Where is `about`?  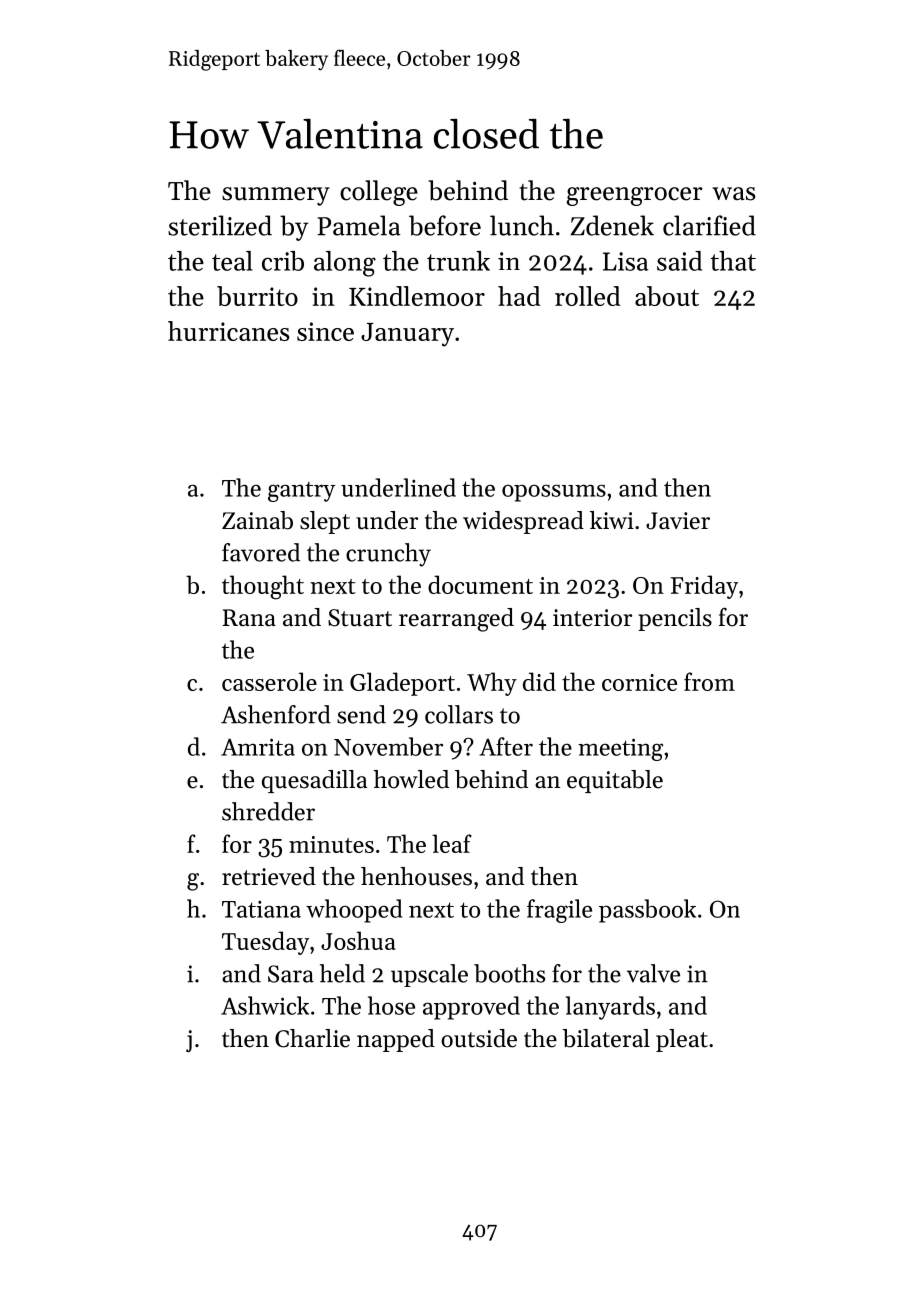
about is located at coordinates (667, 296).
